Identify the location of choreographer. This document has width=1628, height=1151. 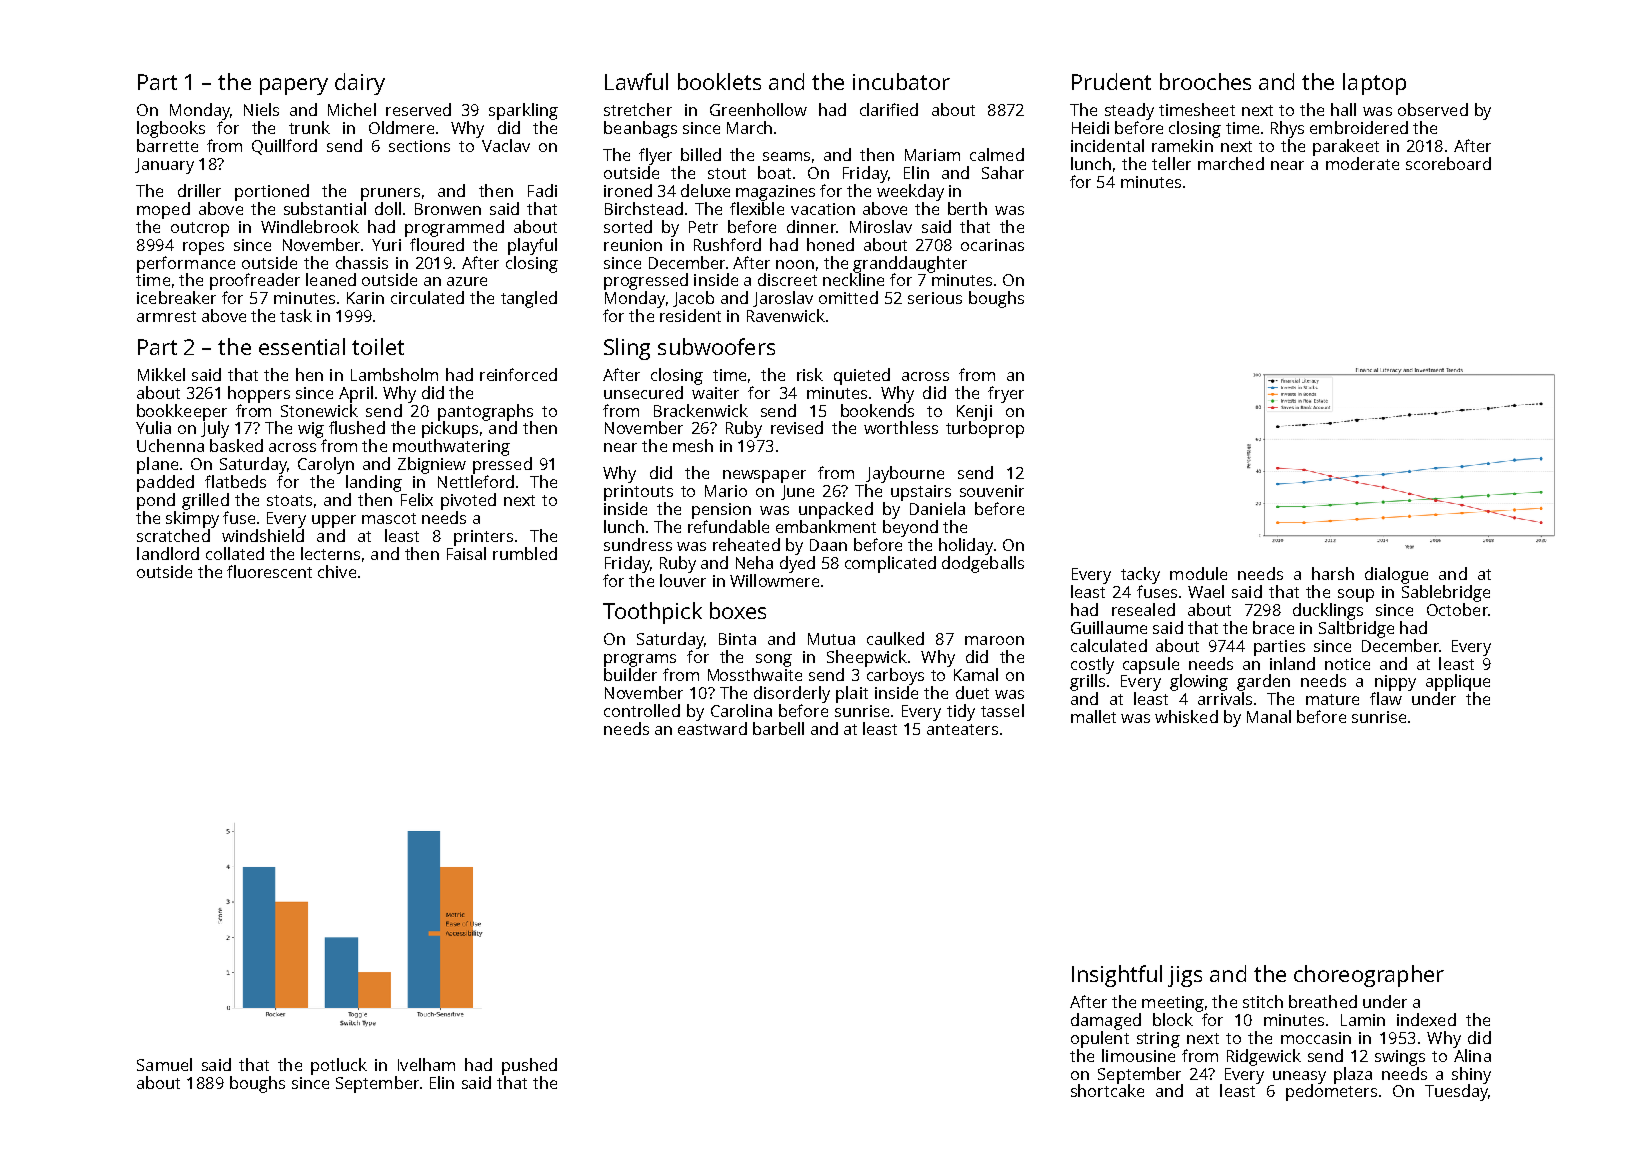
(1369, 976).
